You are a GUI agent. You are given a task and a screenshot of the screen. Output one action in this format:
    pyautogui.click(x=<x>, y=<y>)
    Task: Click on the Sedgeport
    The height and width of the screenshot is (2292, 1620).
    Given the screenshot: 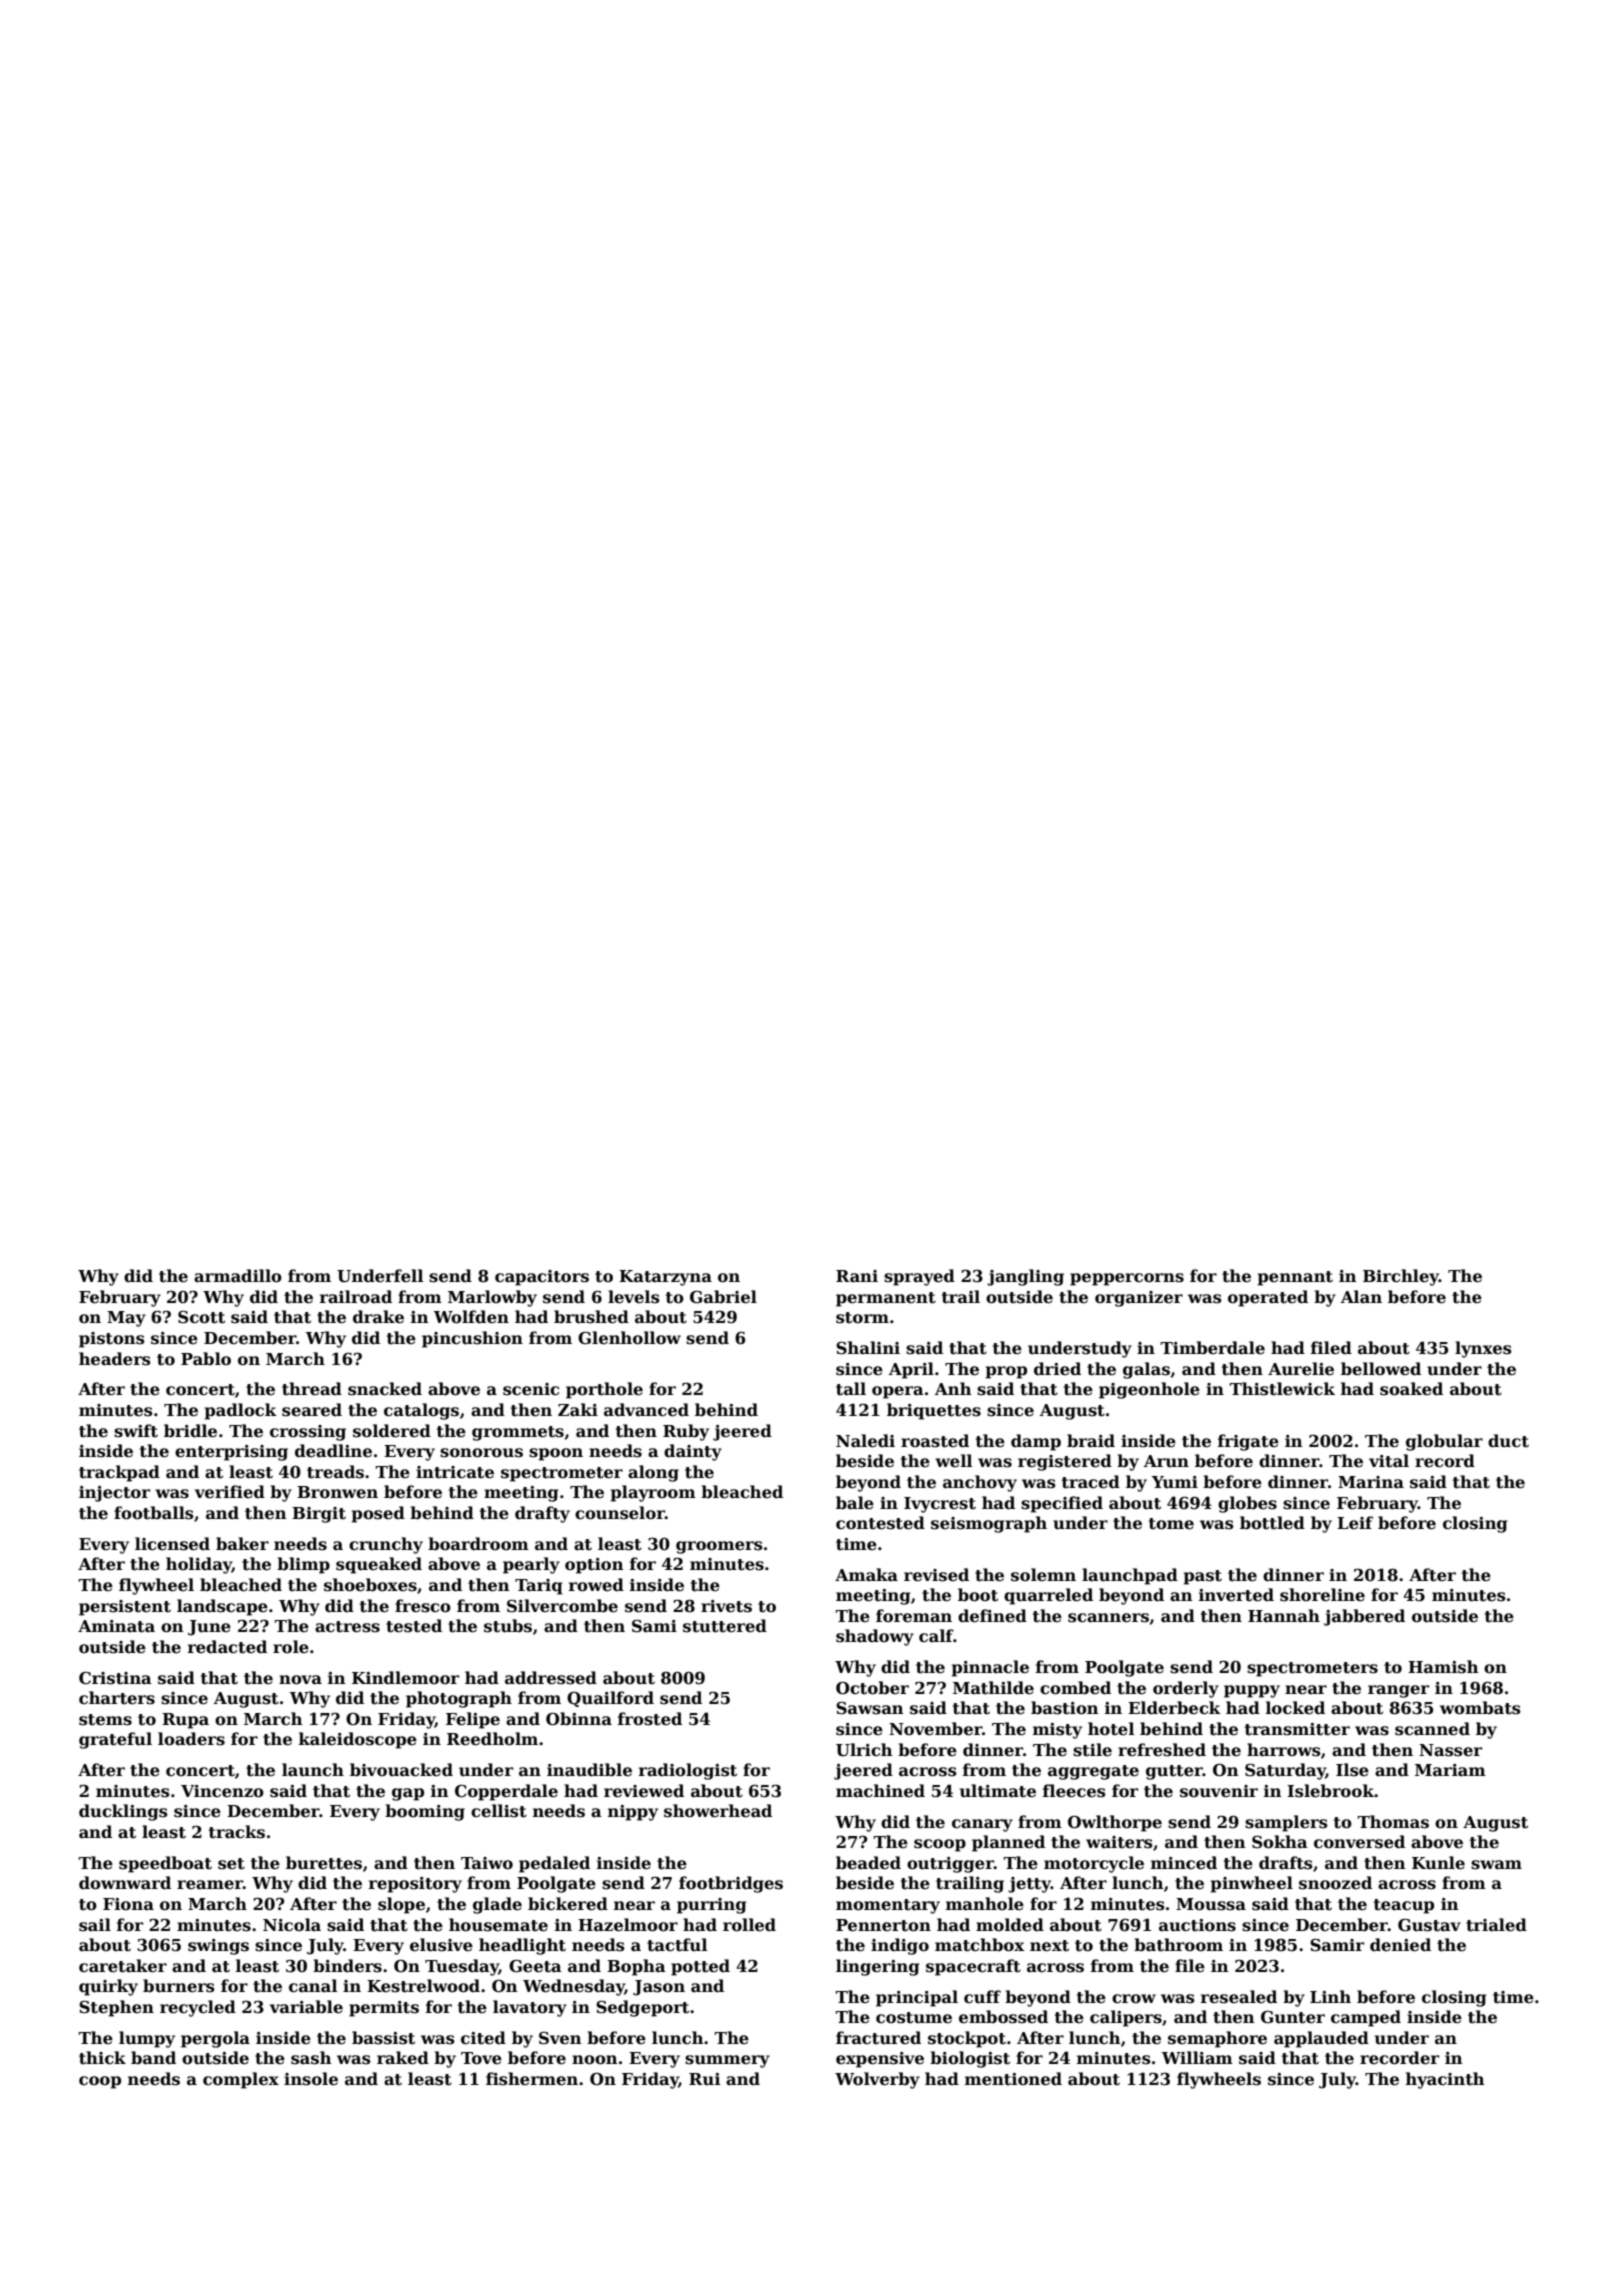 What is the action you would take?
    pyautogui.click(x=642, y=2008)
